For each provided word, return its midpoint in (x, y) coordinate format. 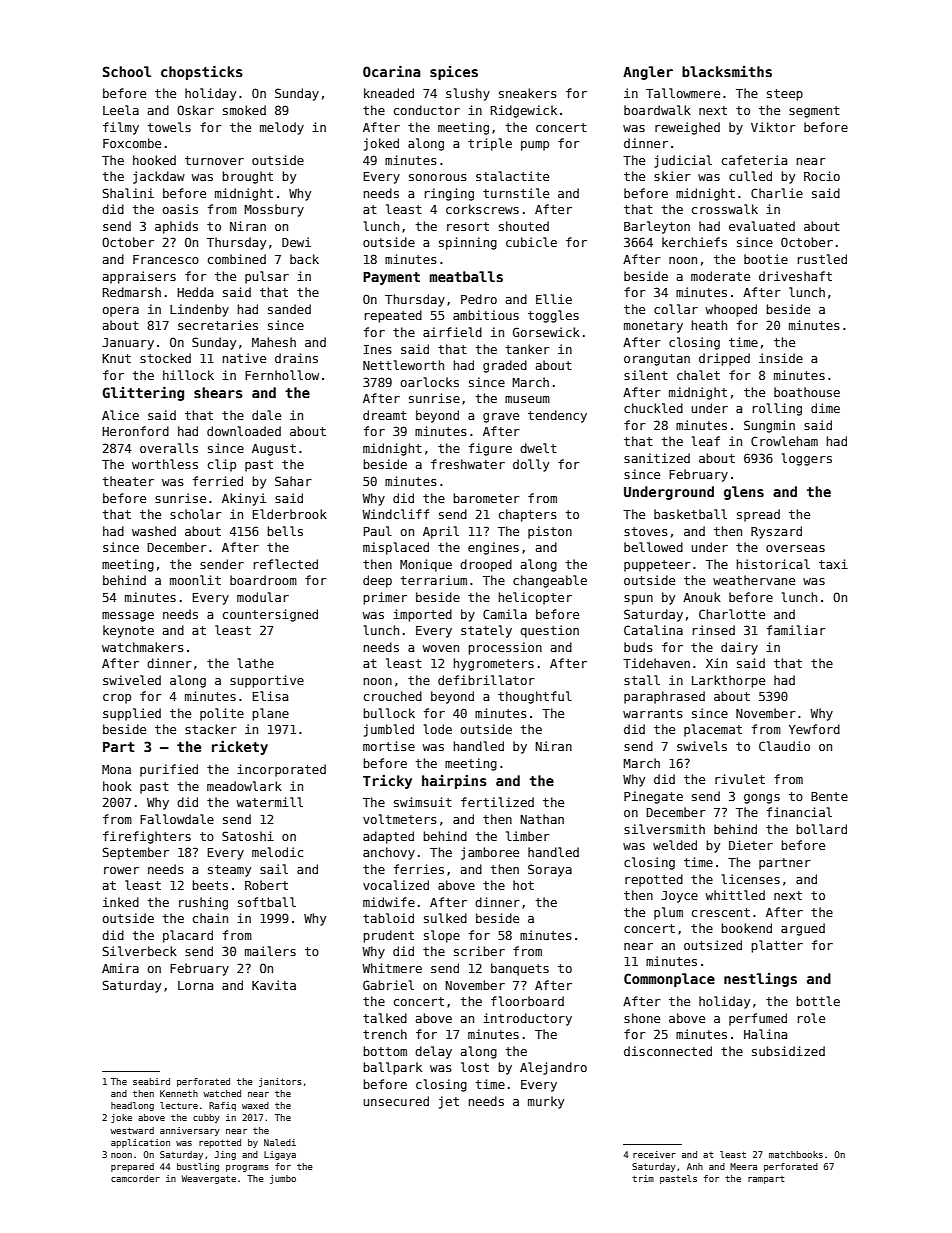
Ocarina (391, 71)
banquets (520, 969)
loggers (807, 459)
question (549, 631)
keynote (128, 631)
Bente (829, 796)
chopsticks (202, 72)
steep (785, 95)
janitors (280, 1082)
